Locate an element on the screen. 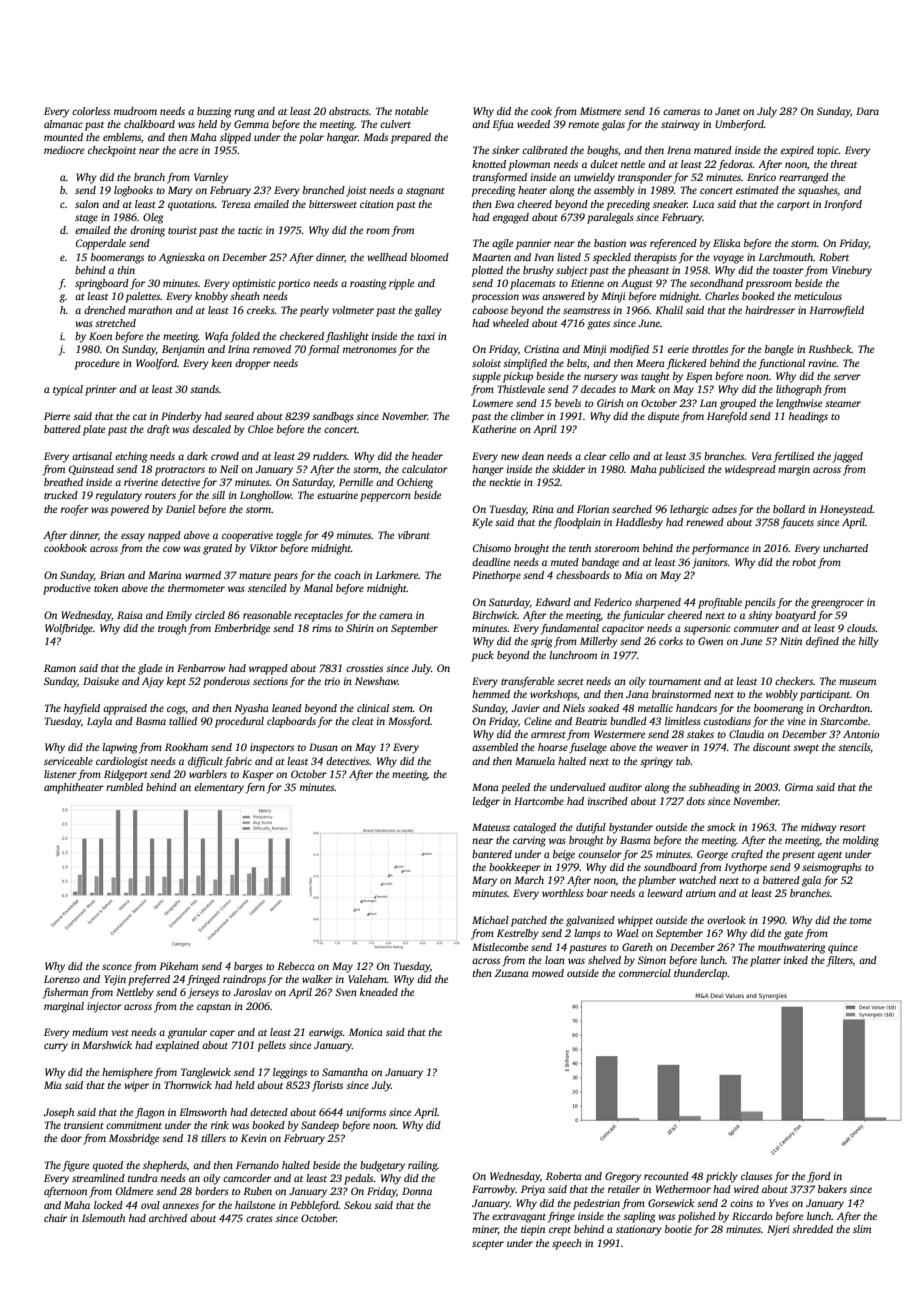 This screenshot has width=924, height=1308. Joseph is located at coordinates (59, 1113).
